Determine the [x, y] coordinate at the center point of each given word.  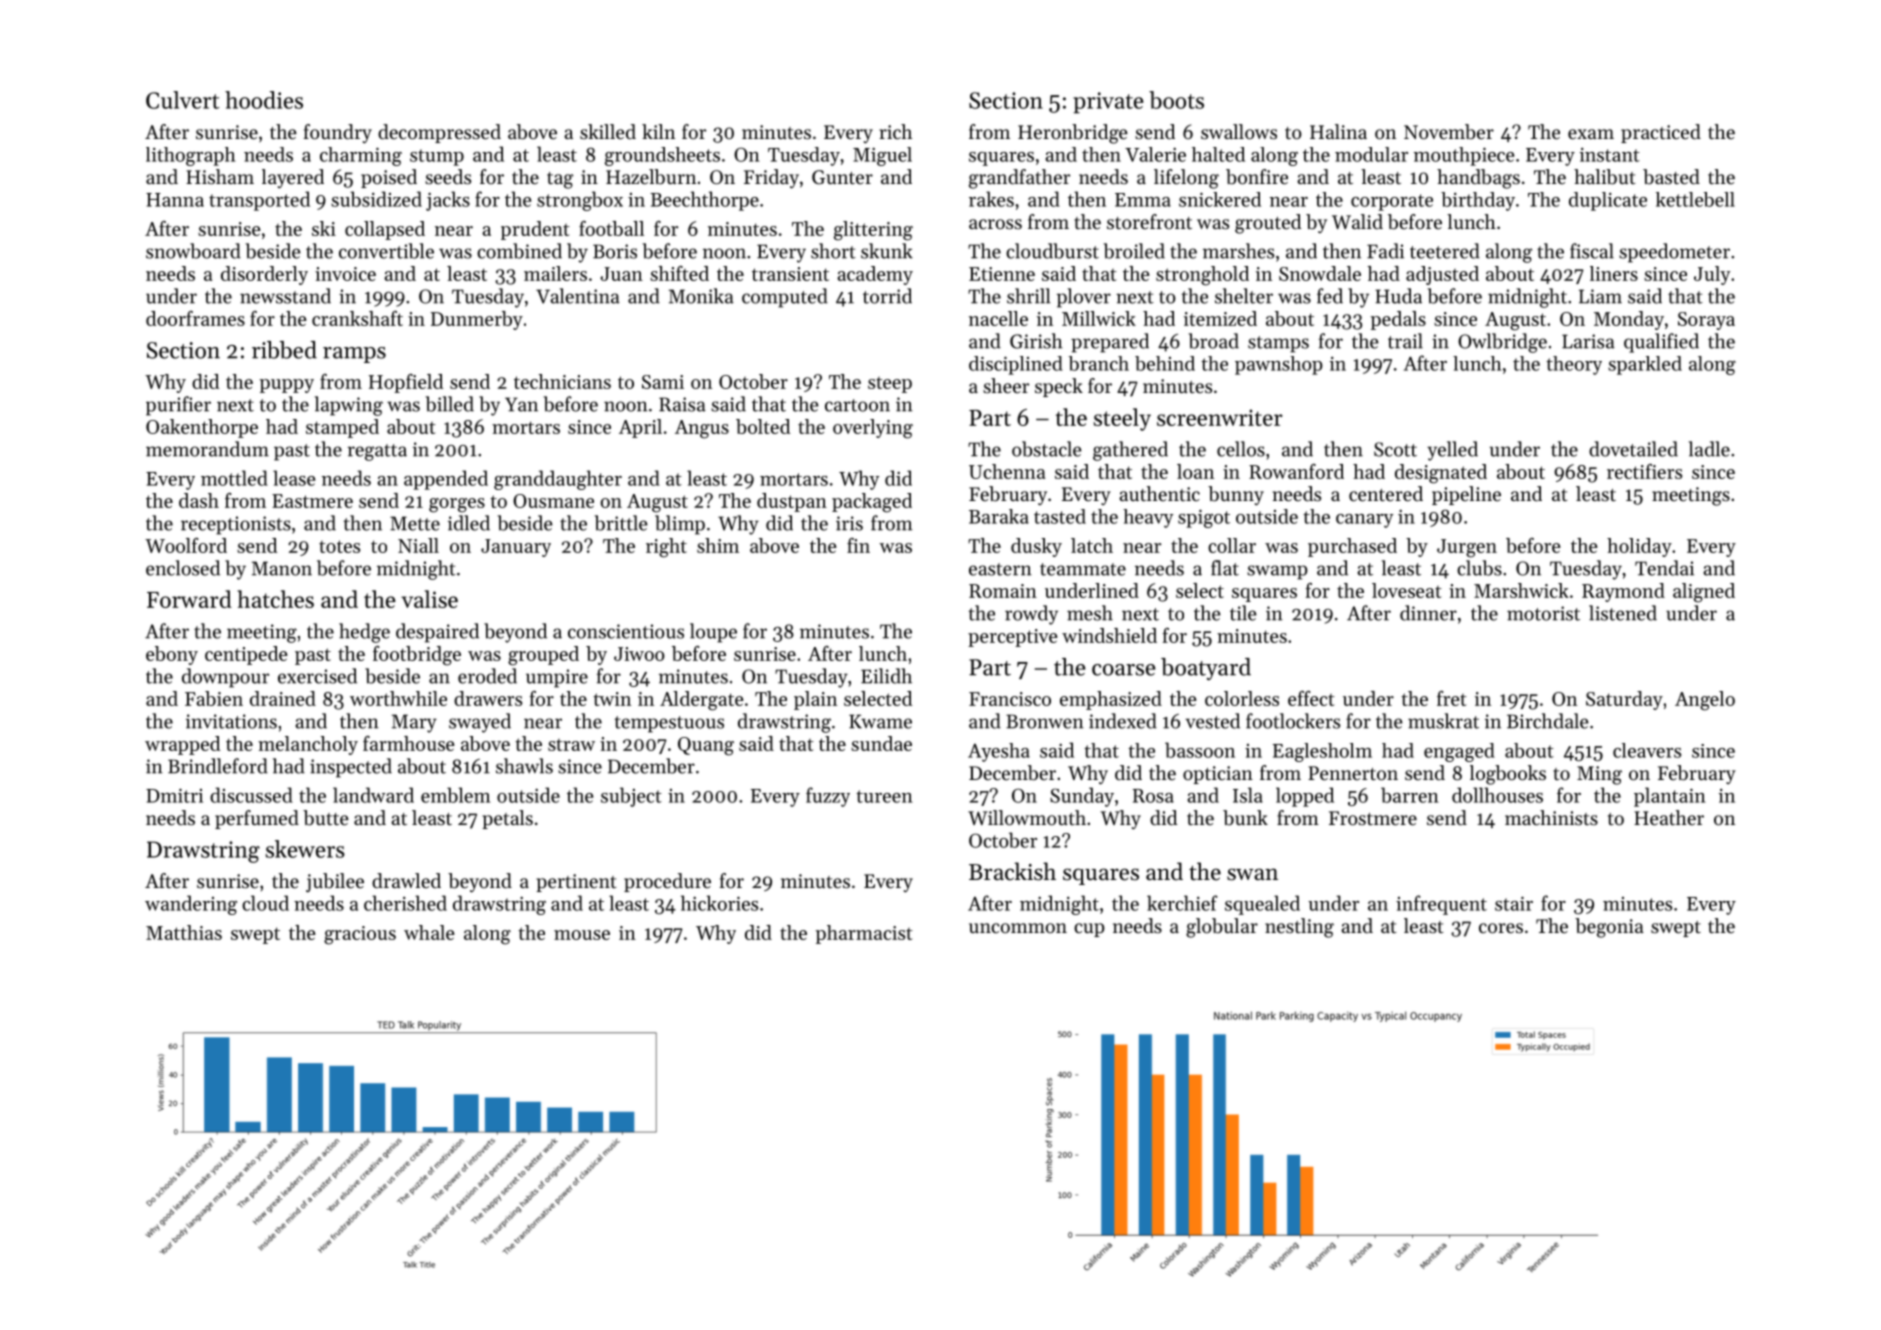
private [1108, 103]
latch [1092, 545]
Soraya [1706, 321]
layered [293, 178]
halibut [1604, 177]
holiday [1639, 547]
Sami [663, 382]
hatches [275, 599]
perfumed [257, 819]
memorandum [207, 449]
